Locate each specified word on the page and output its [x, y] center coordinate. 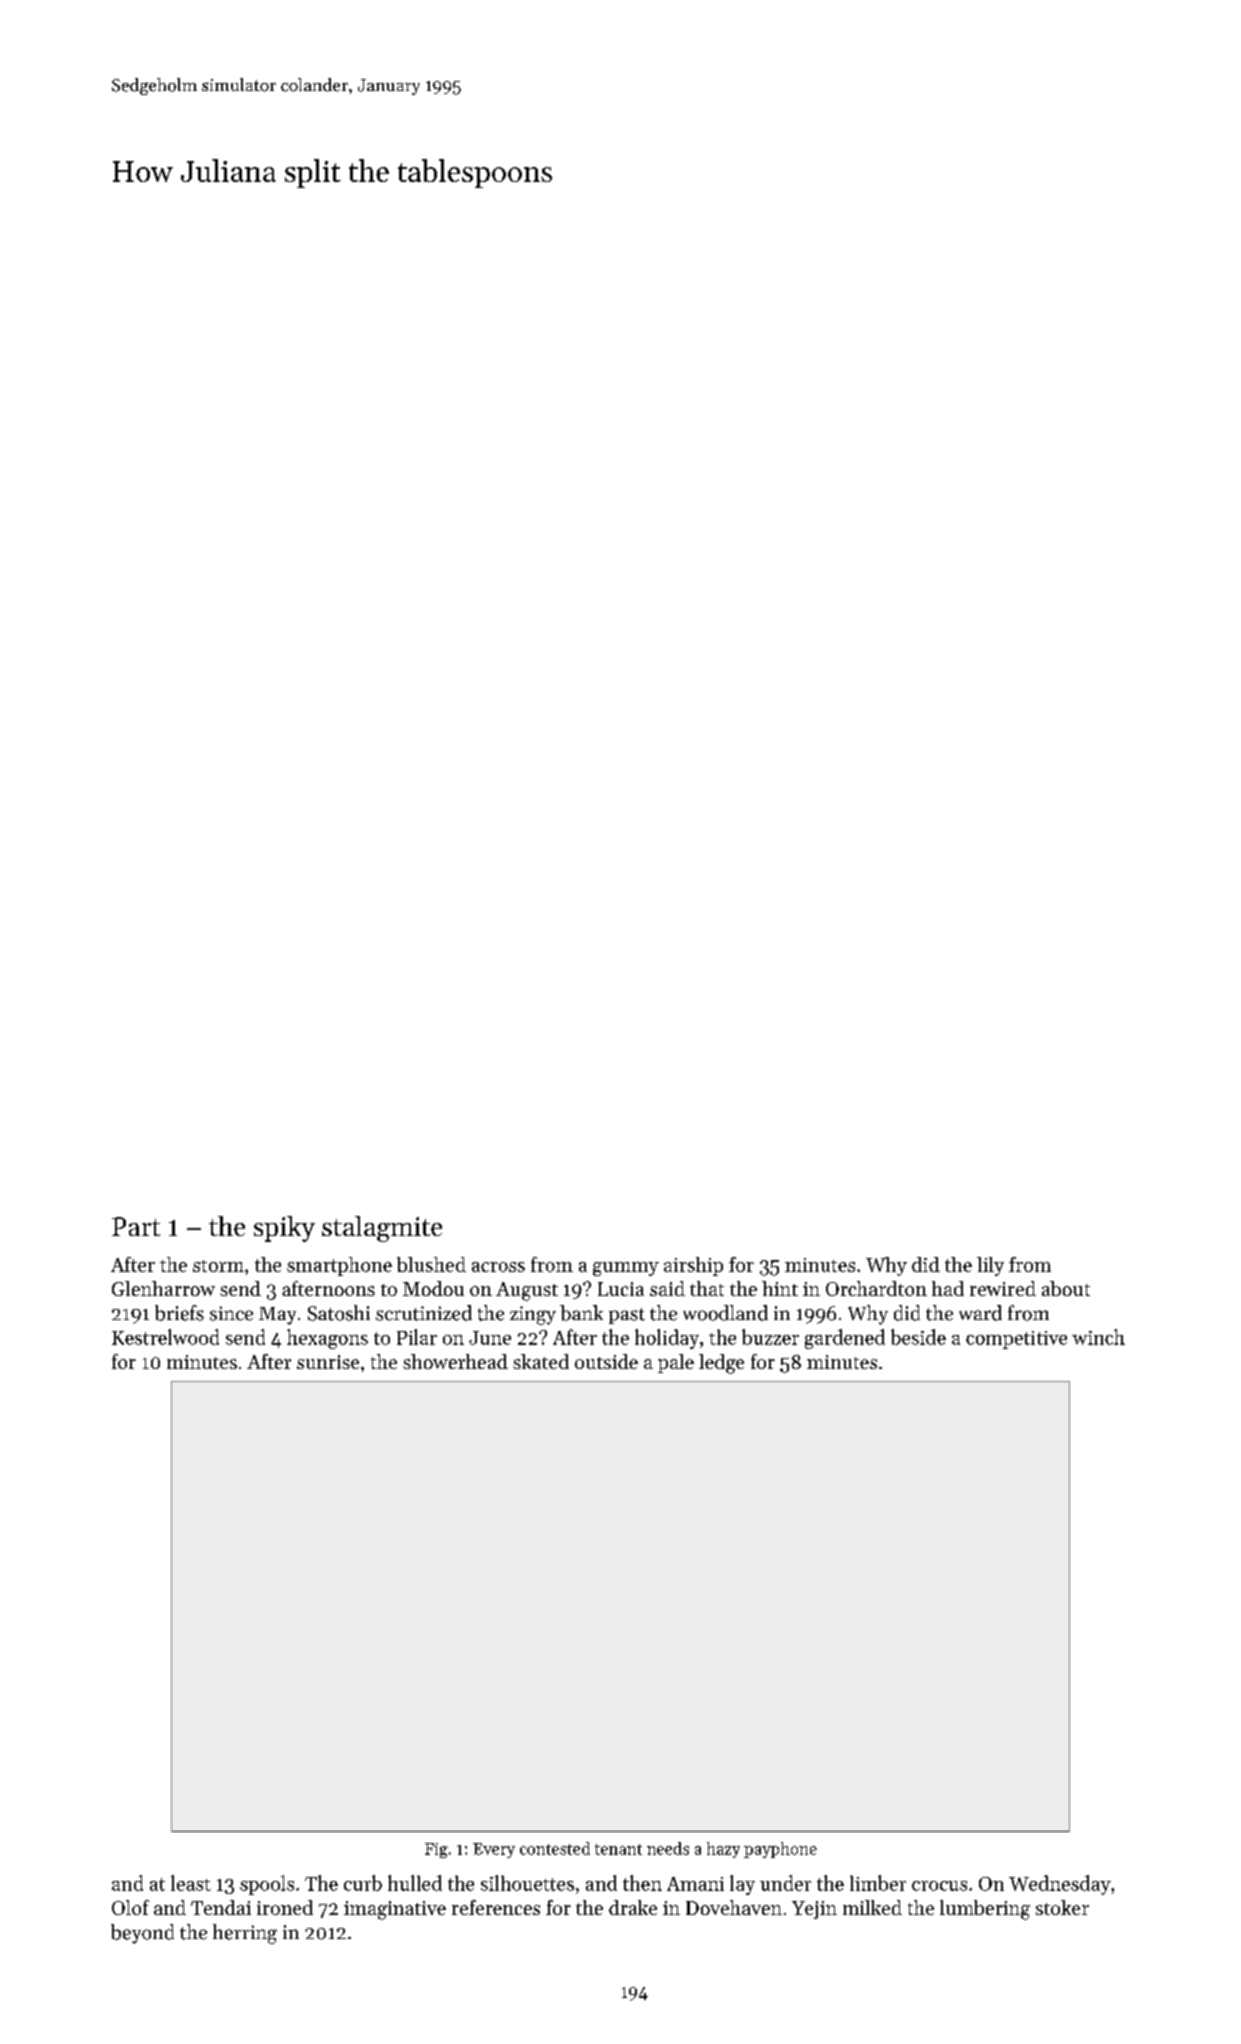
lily [990, 1266]
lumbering [985, 1910]
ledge [721, 1364]
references [496, 1907]
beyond [142, 1934]
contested [555, 1848]
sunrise [328, 1362]
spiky [284, 1229]
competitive [1016, 1340]
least [191, 1883]
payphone [780, 1850]
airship [693, 1266]
